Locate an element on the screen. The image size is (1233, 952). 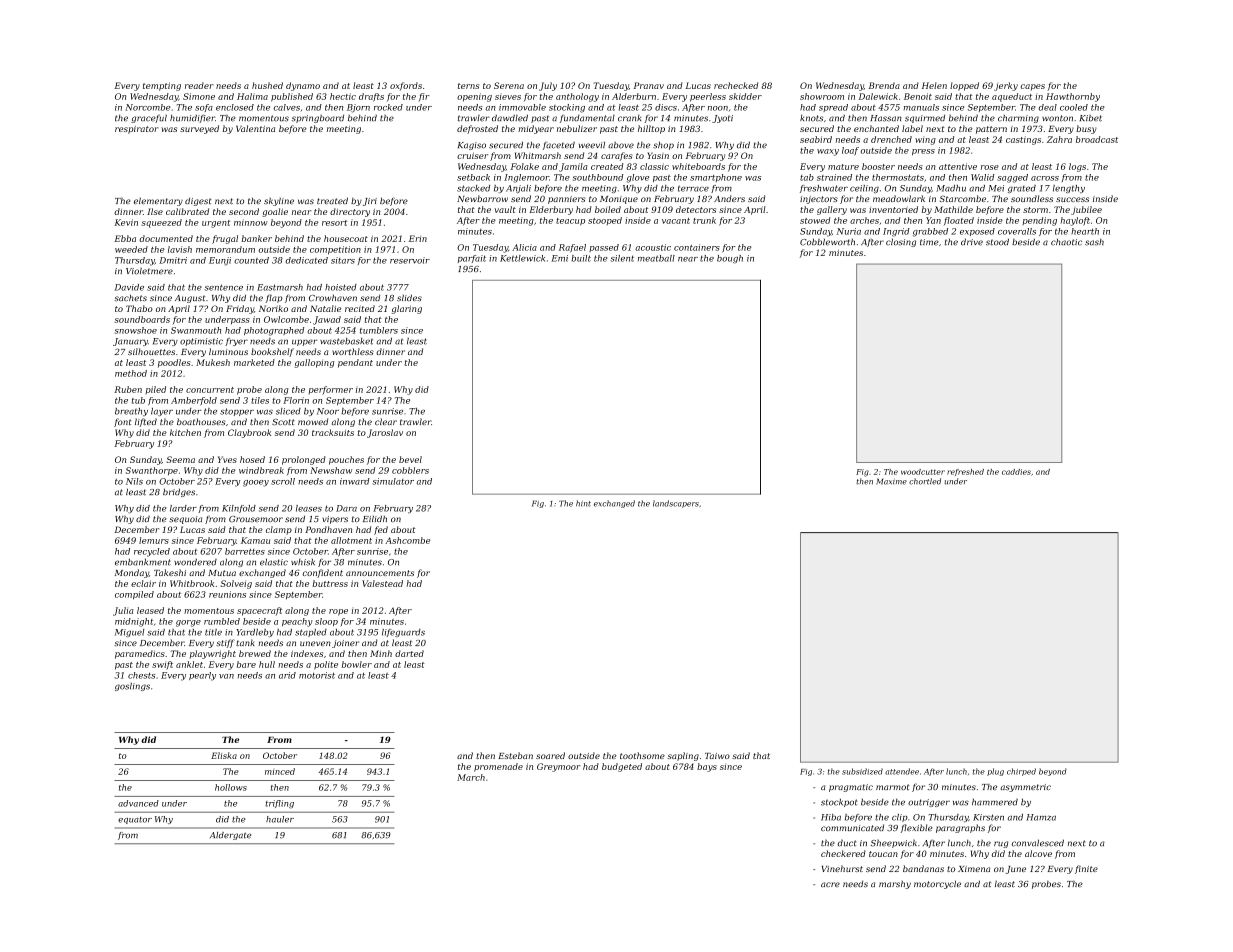
sapling is located at coordinates (683, 756).
